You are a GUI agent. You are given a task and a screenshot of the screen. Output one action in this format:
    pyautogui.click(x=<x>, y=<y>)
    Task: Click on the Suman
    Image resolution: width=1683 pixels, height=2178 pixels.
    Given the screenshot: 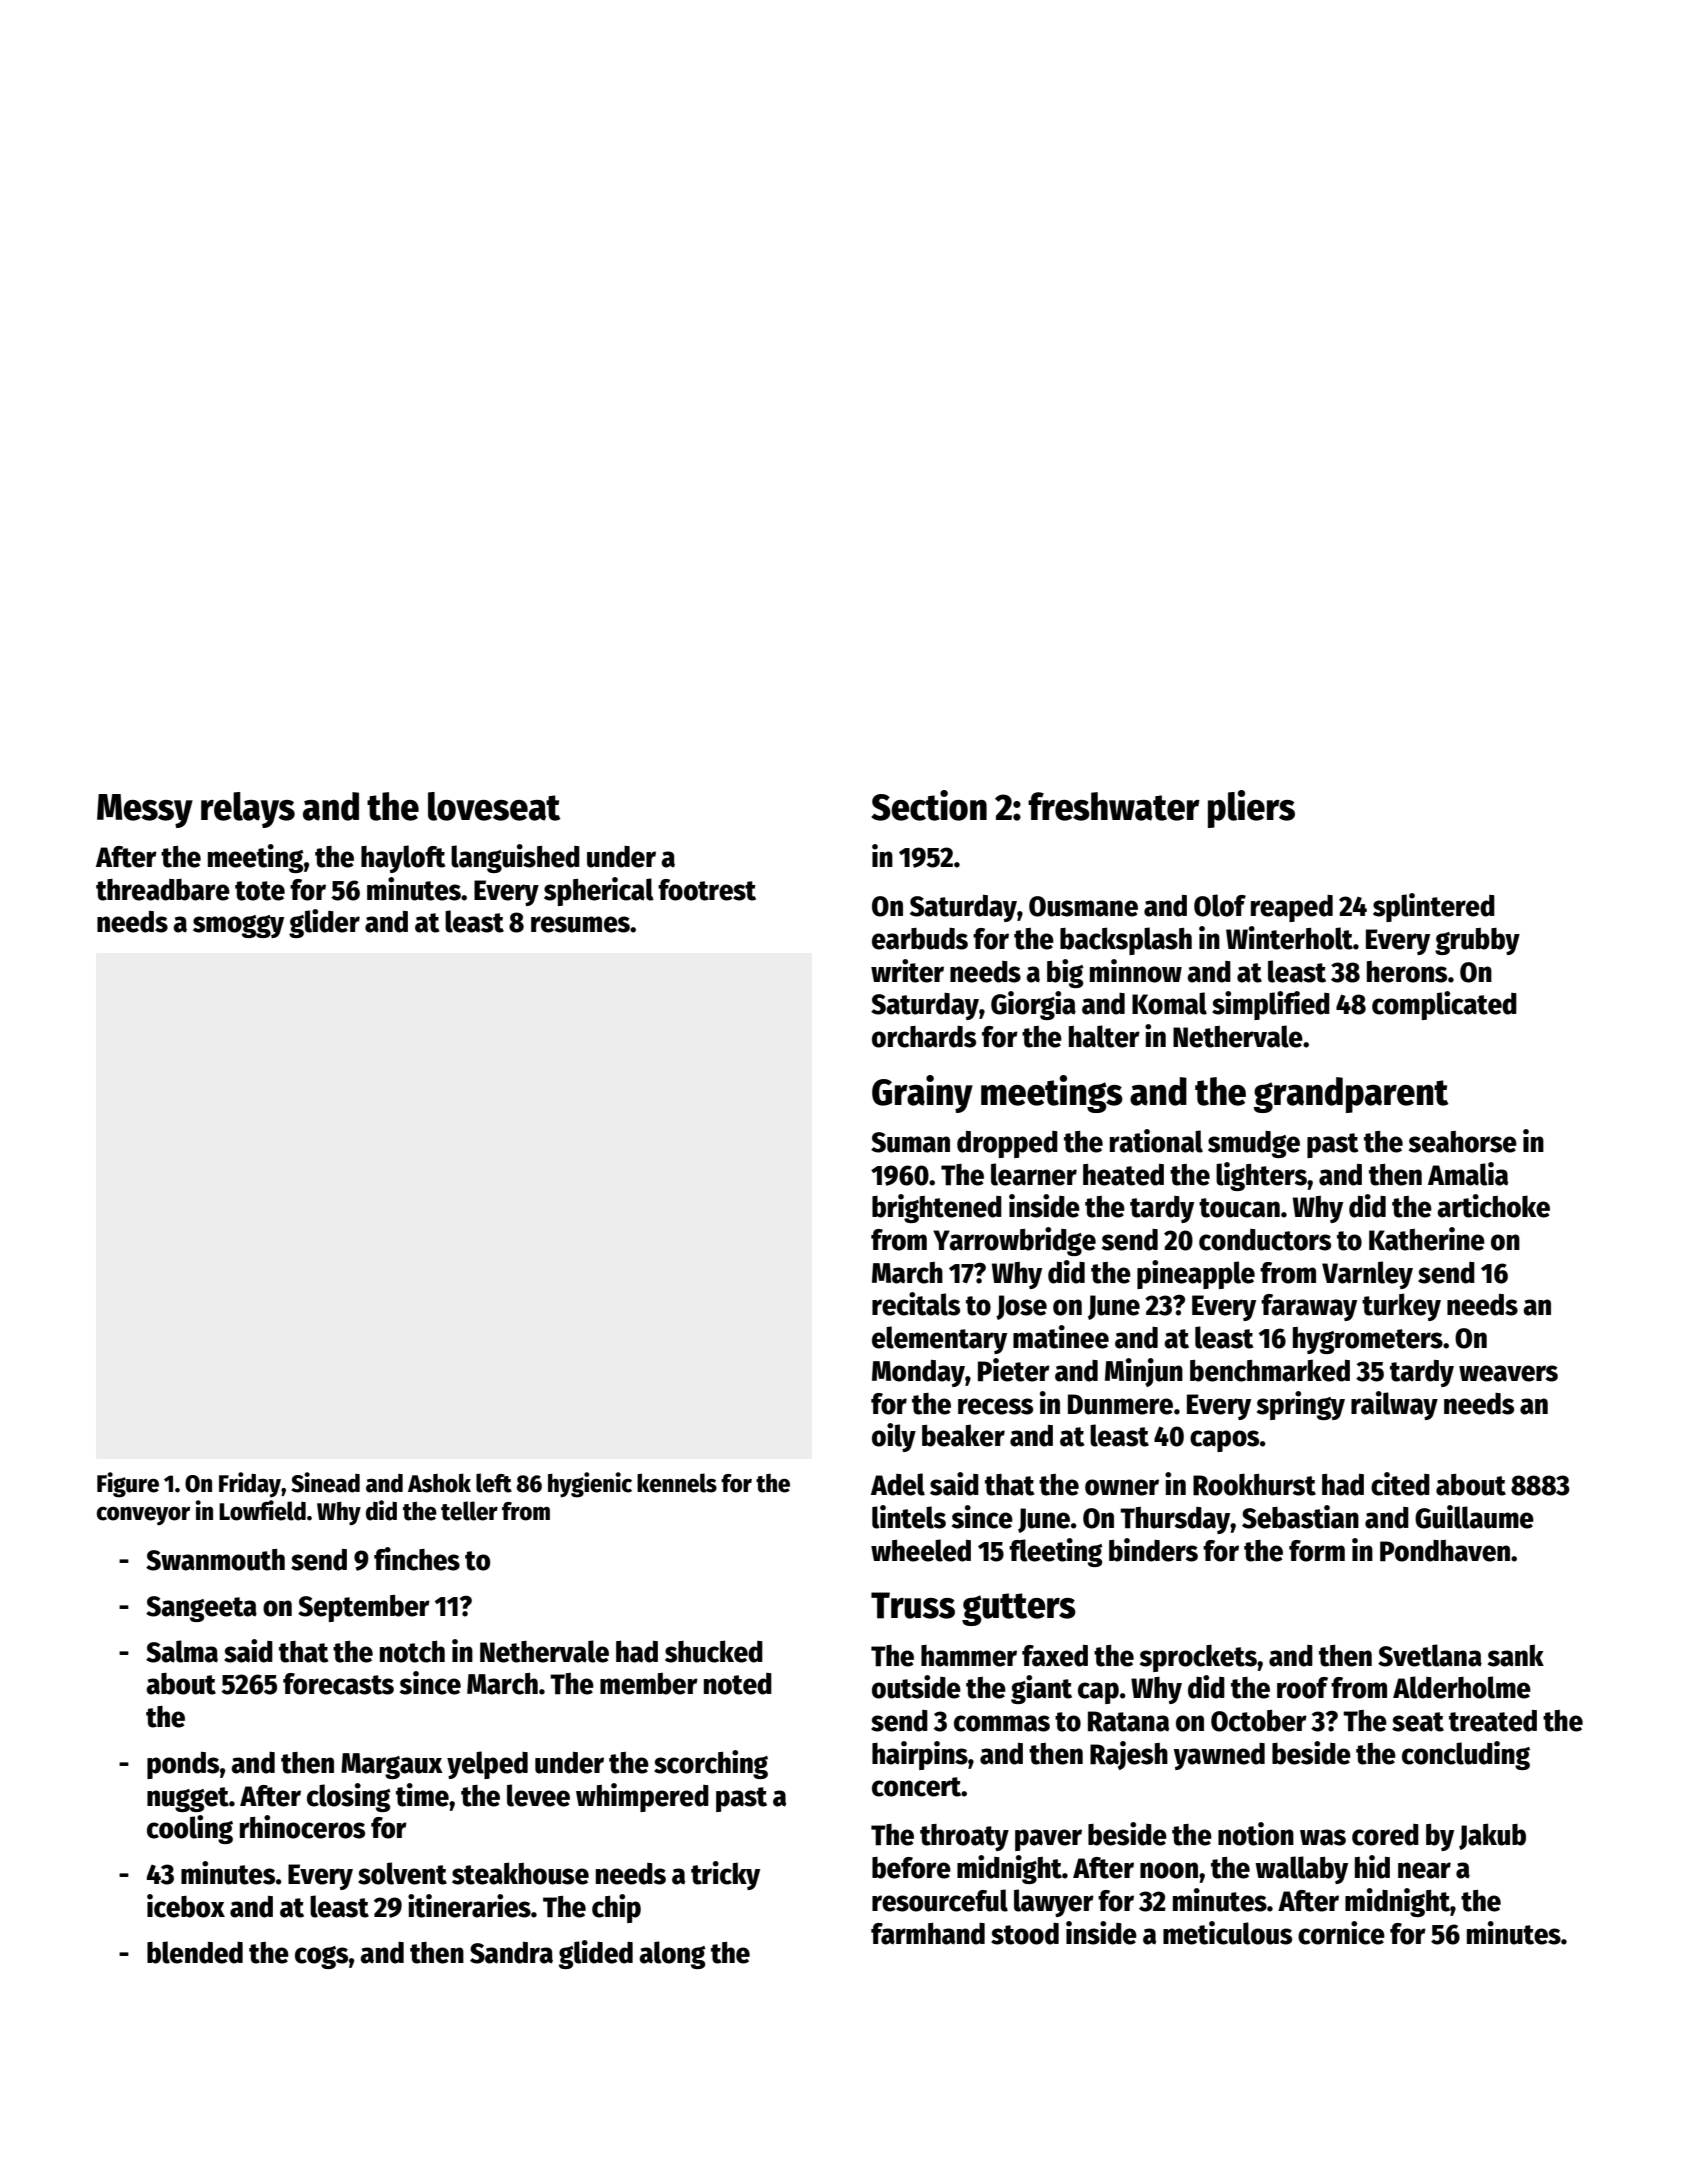 What is the action you would take?
    pyautogui.click(x=910, y=1142)
